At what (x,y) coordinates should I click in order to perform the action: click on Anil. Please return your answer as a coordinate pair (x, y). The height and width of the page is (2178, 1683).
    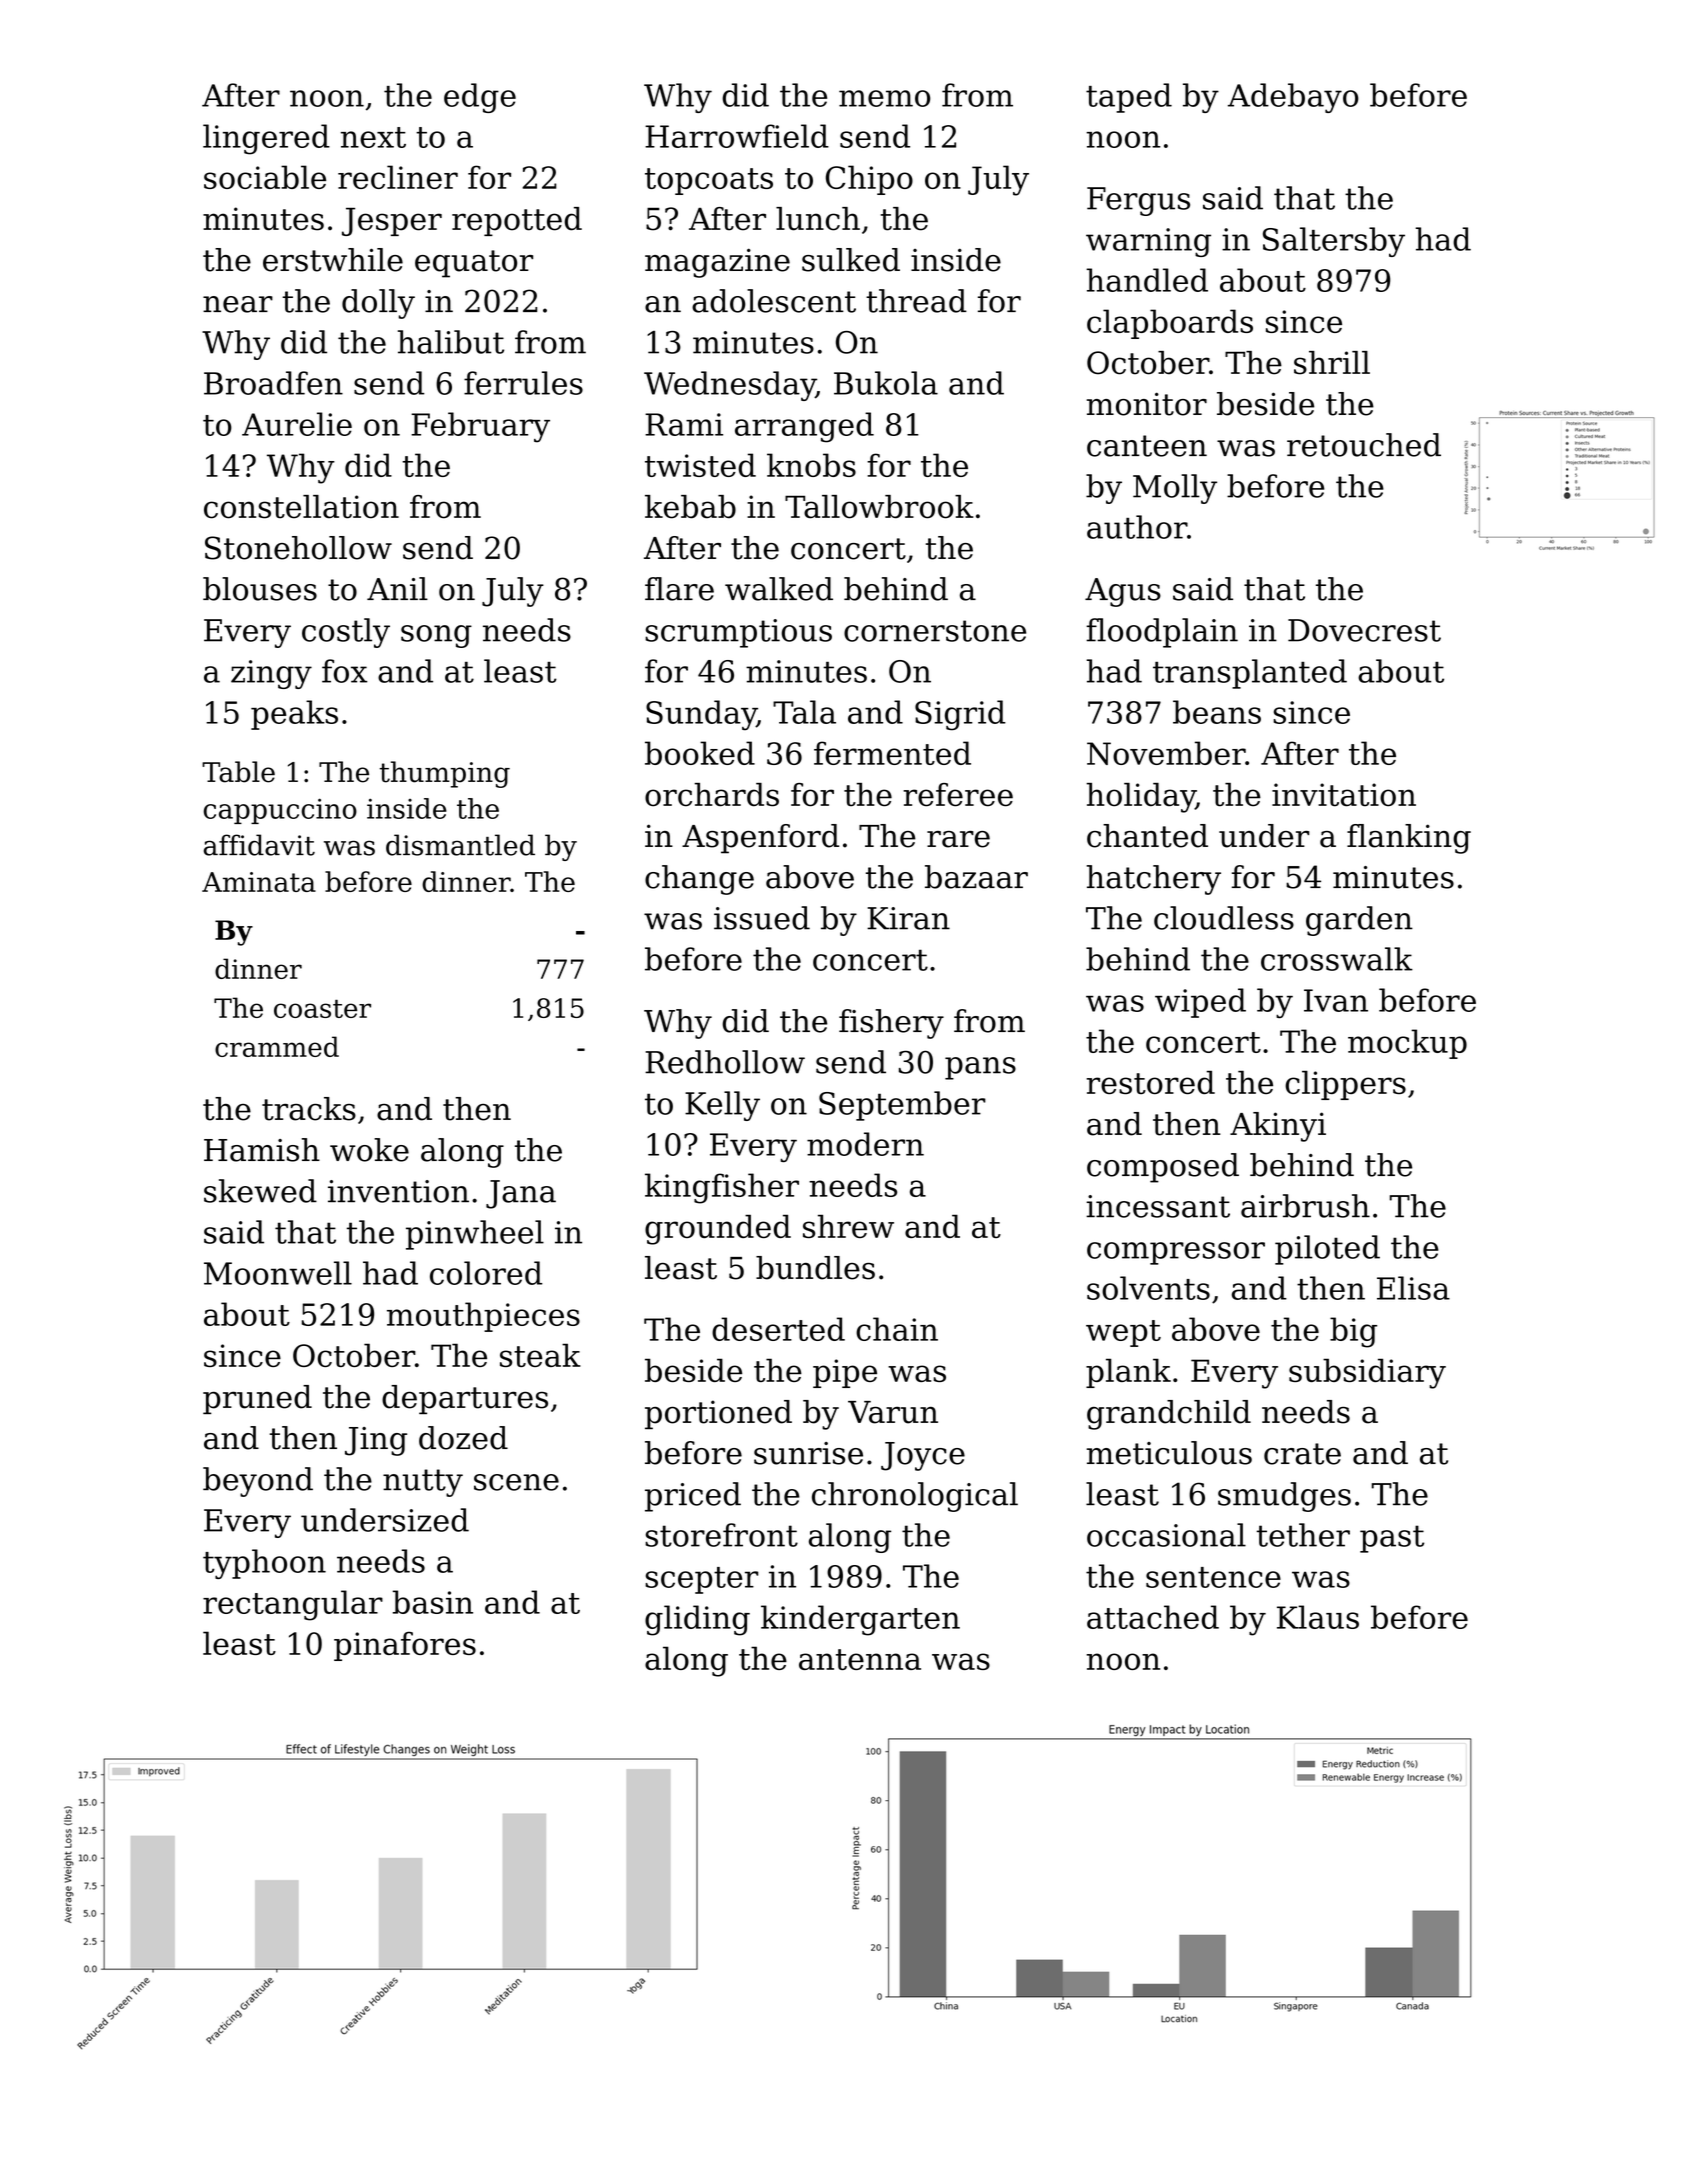
    Looking at the image, I should click on (397, 588).
